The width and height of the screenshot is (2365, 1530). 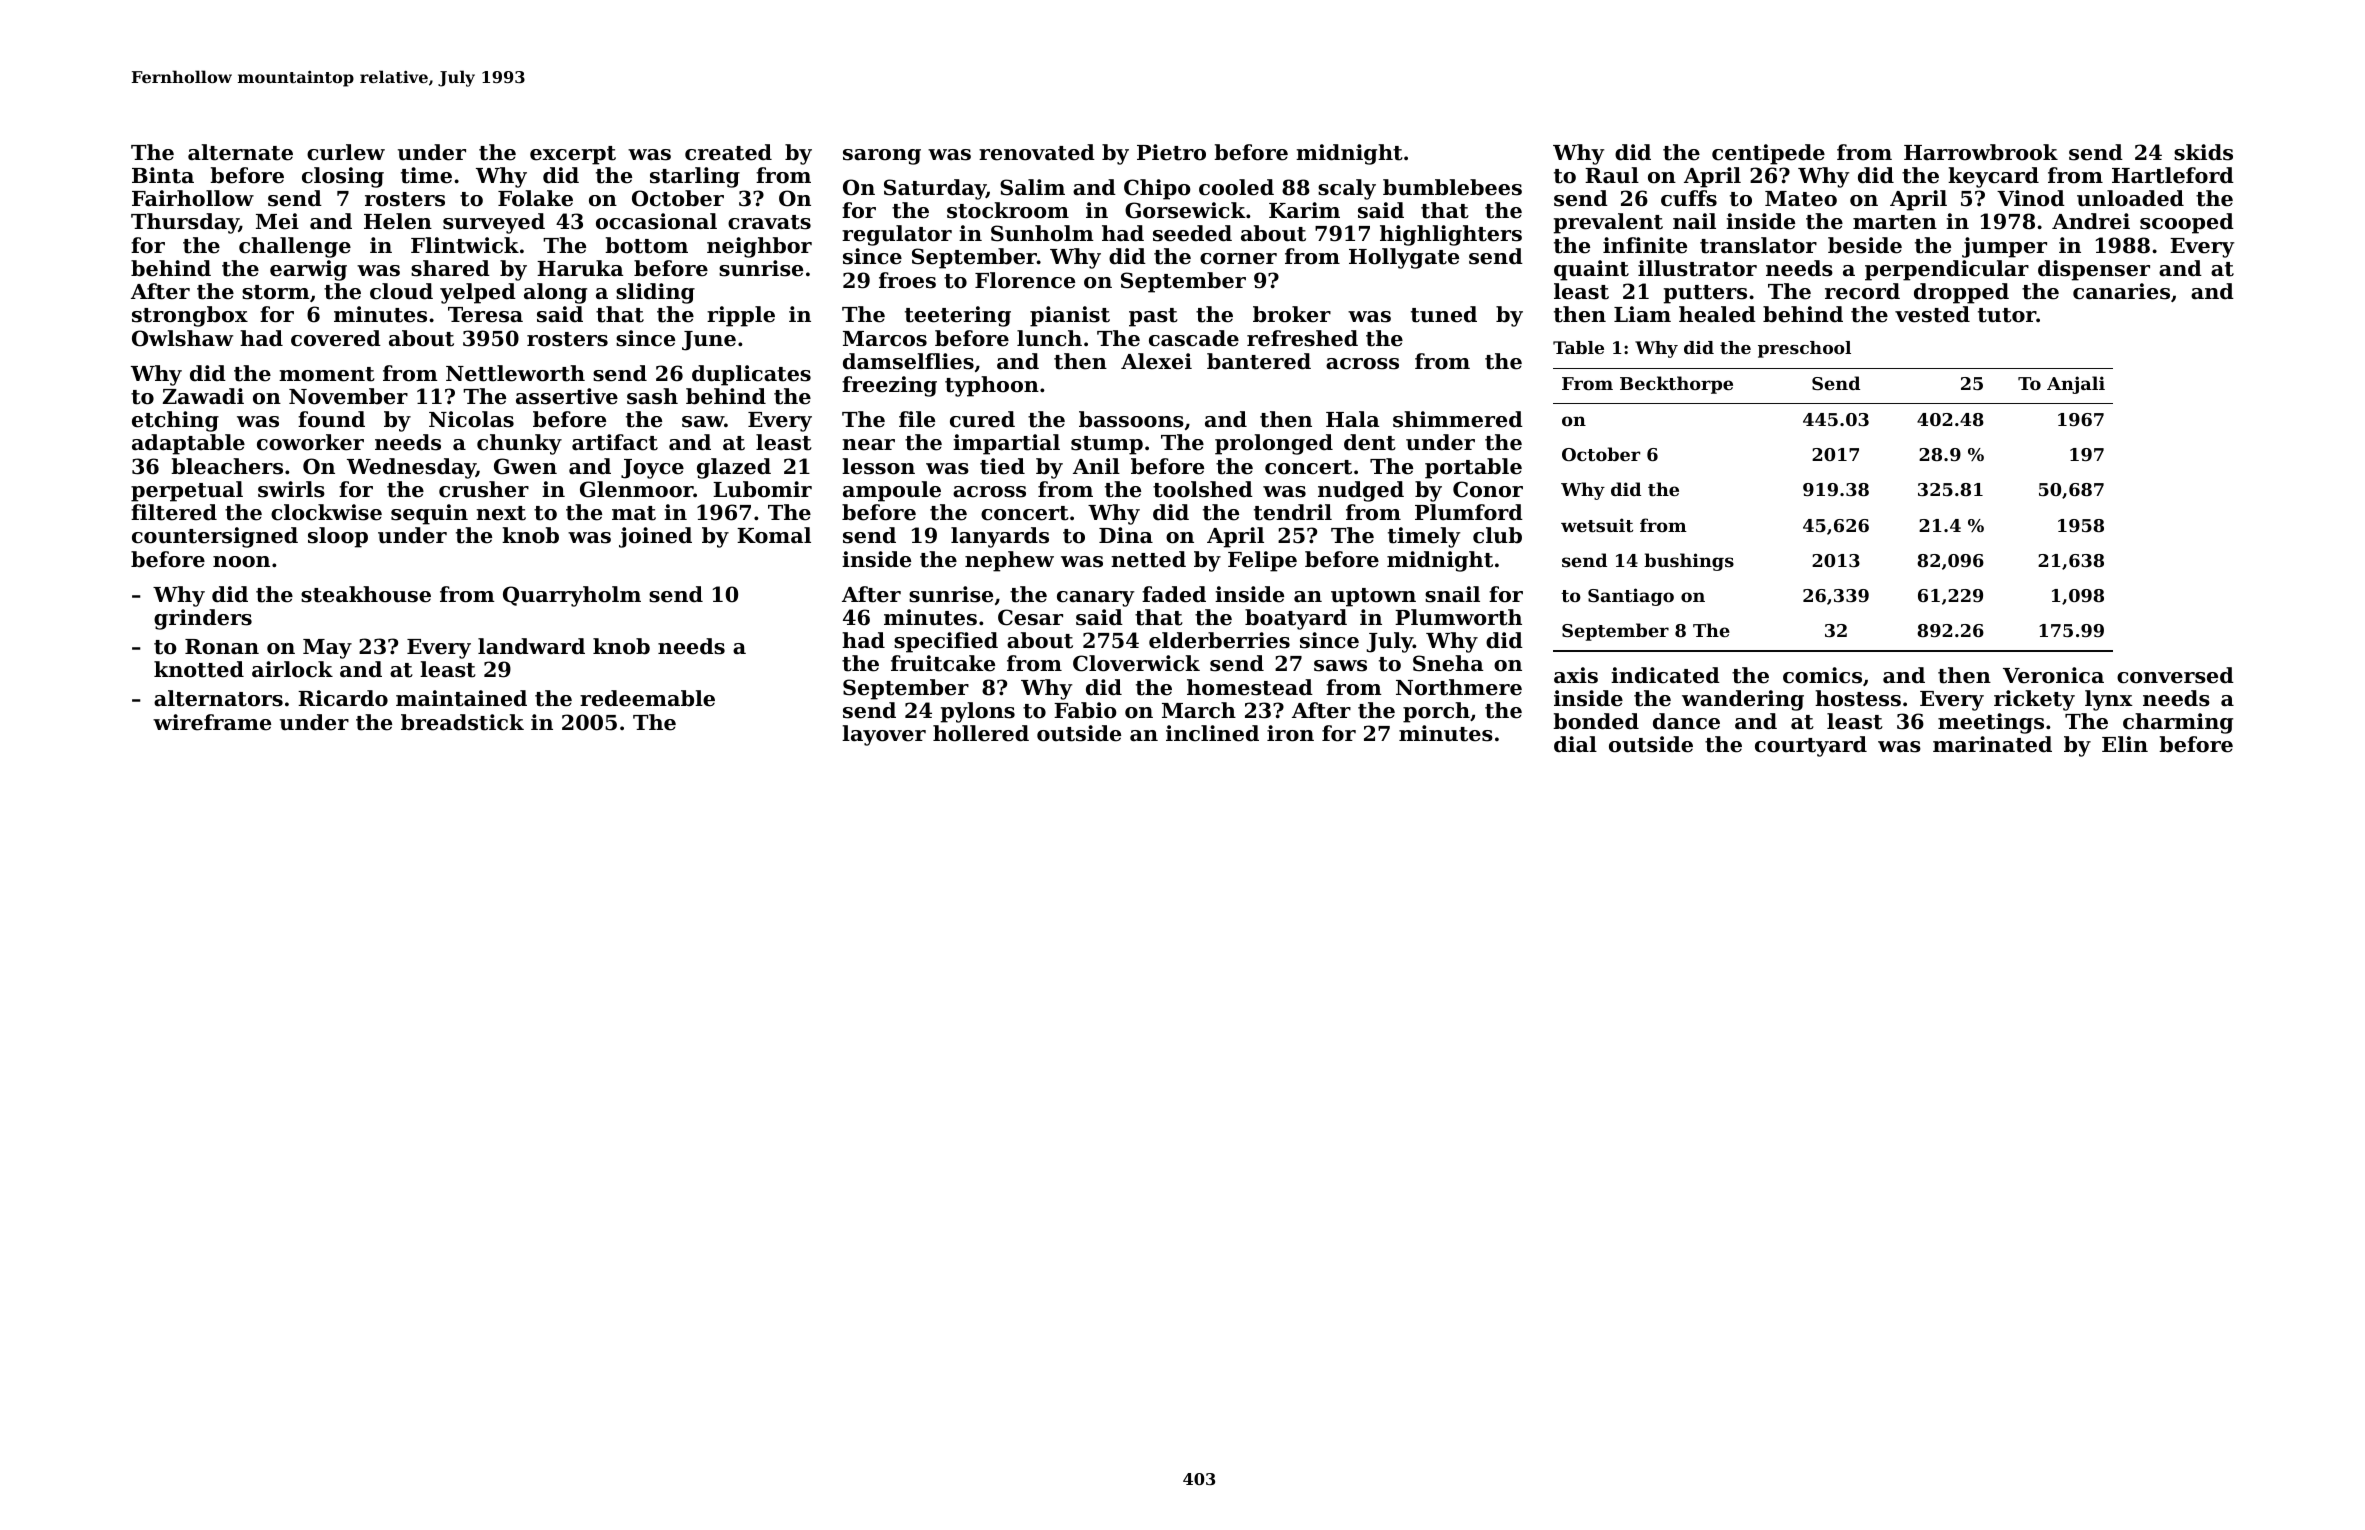 I want to click on ripple, so click(x=741, y=316).
